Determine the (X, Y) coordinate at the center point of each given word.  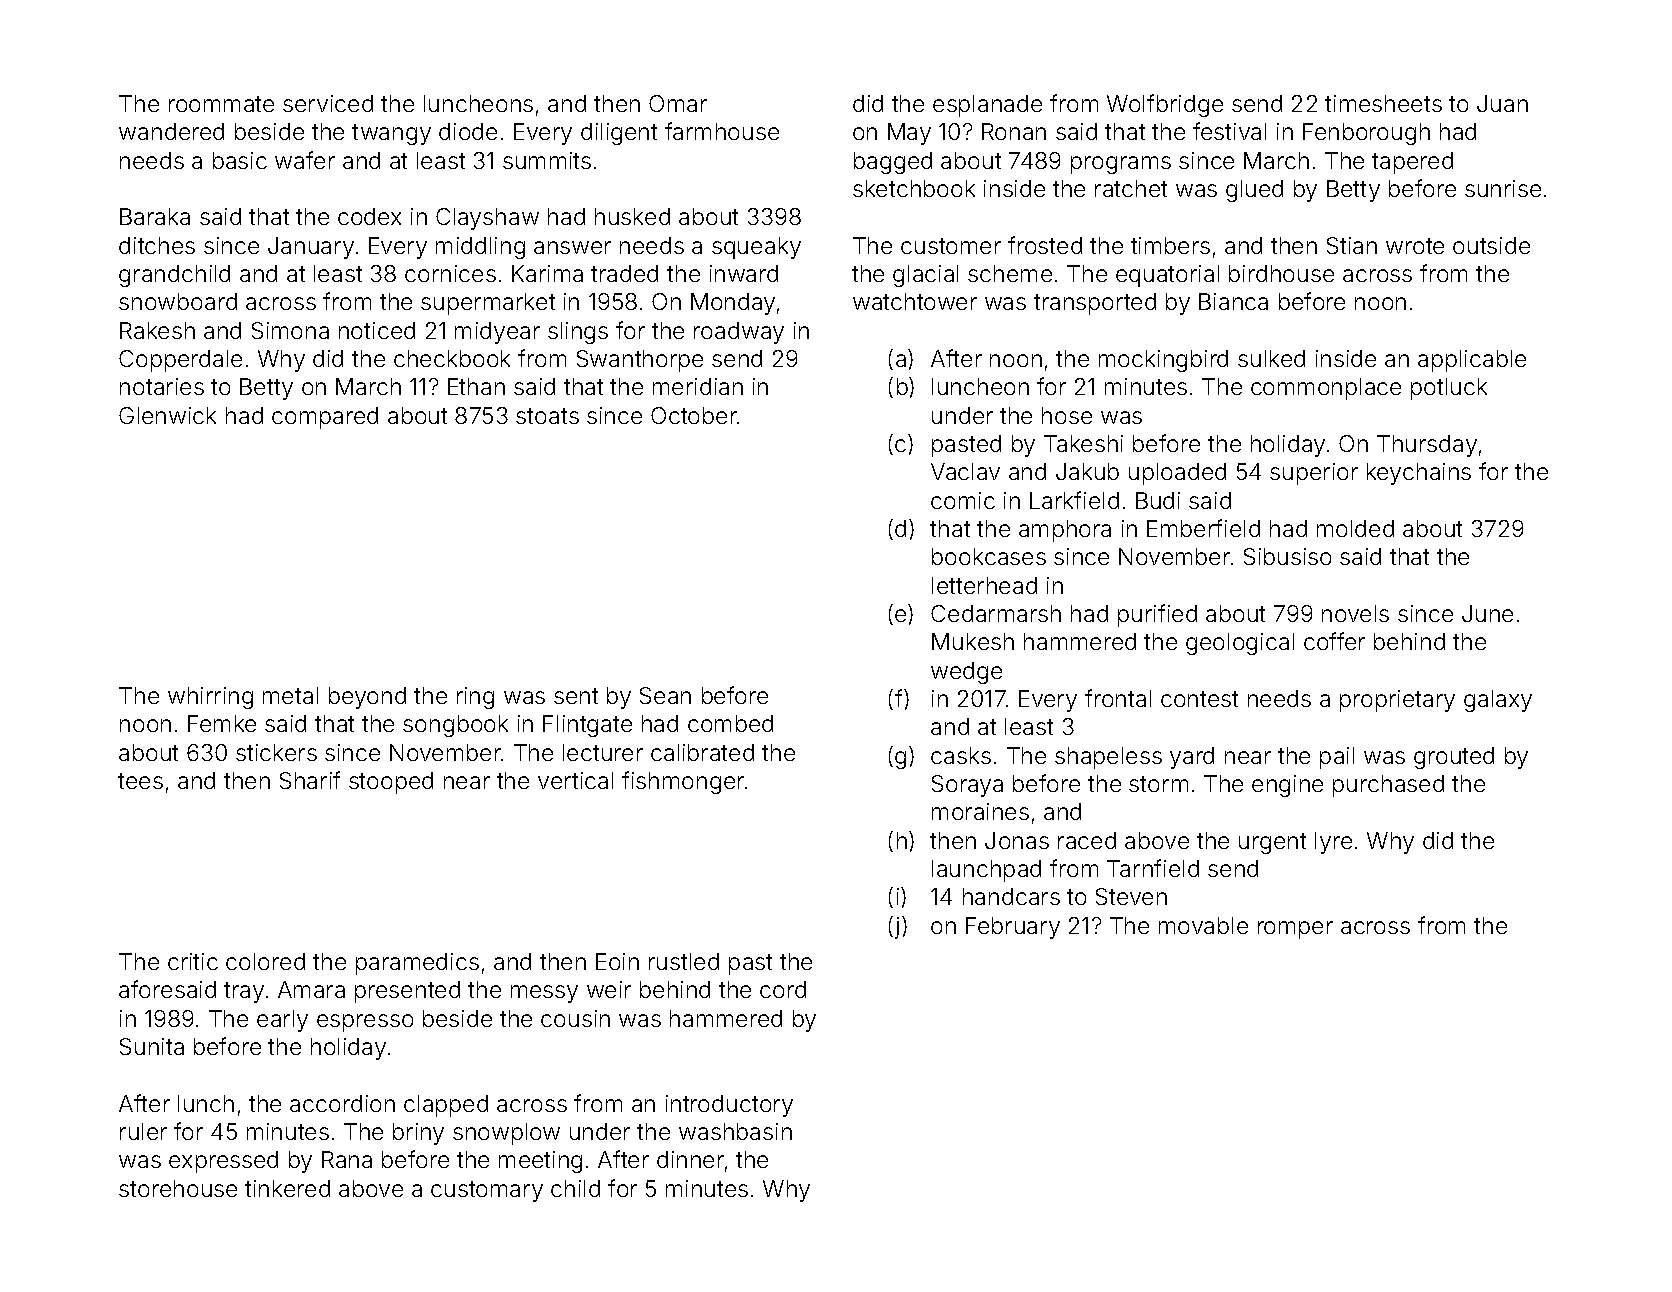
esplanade (987, 106)
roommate (221, 104)
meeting (540, 1162)
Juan (1502, 103)
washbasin (735, 1131)
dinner (690, 1159)
